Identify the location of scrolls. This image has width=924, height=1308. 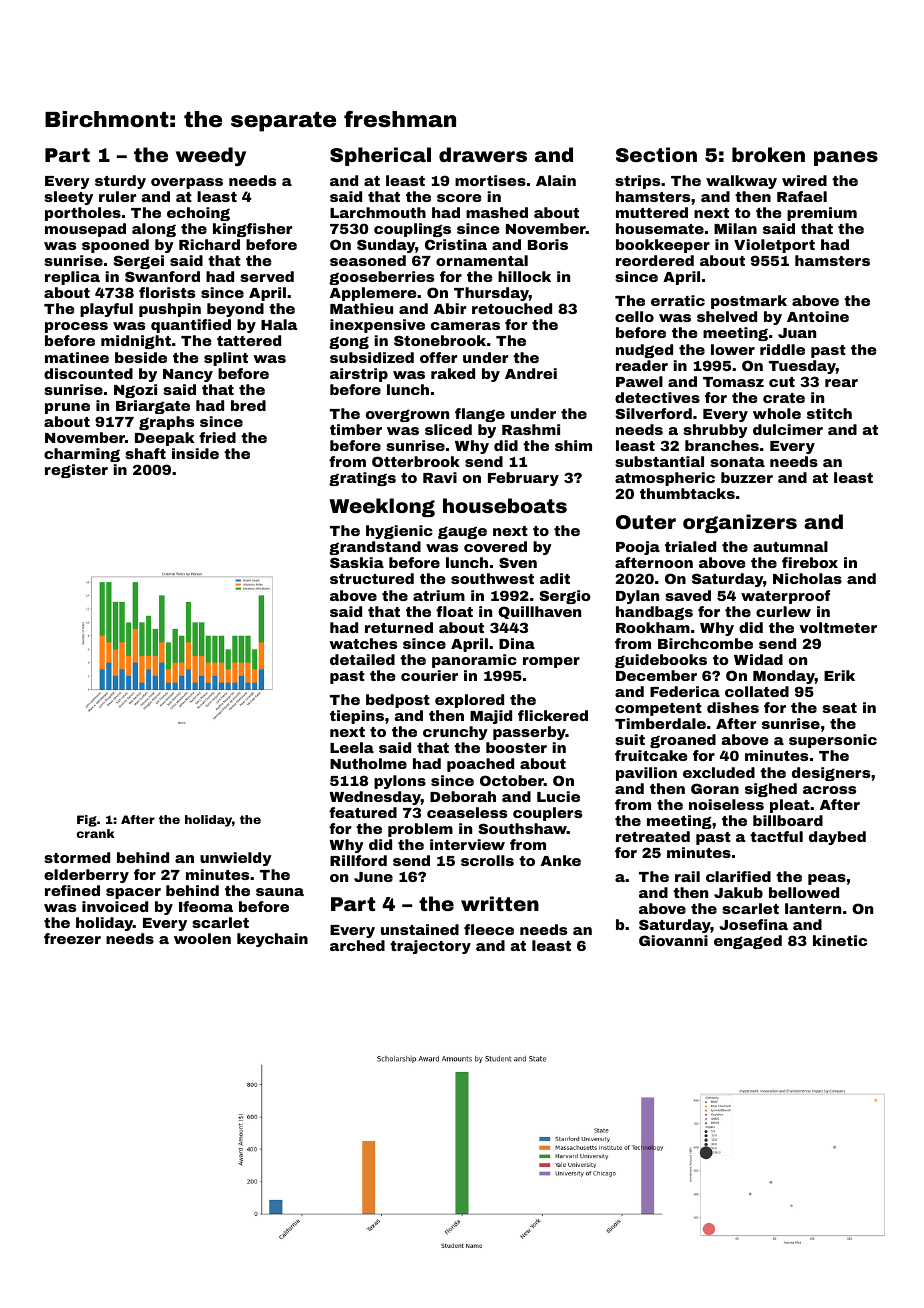
(487, 860).
